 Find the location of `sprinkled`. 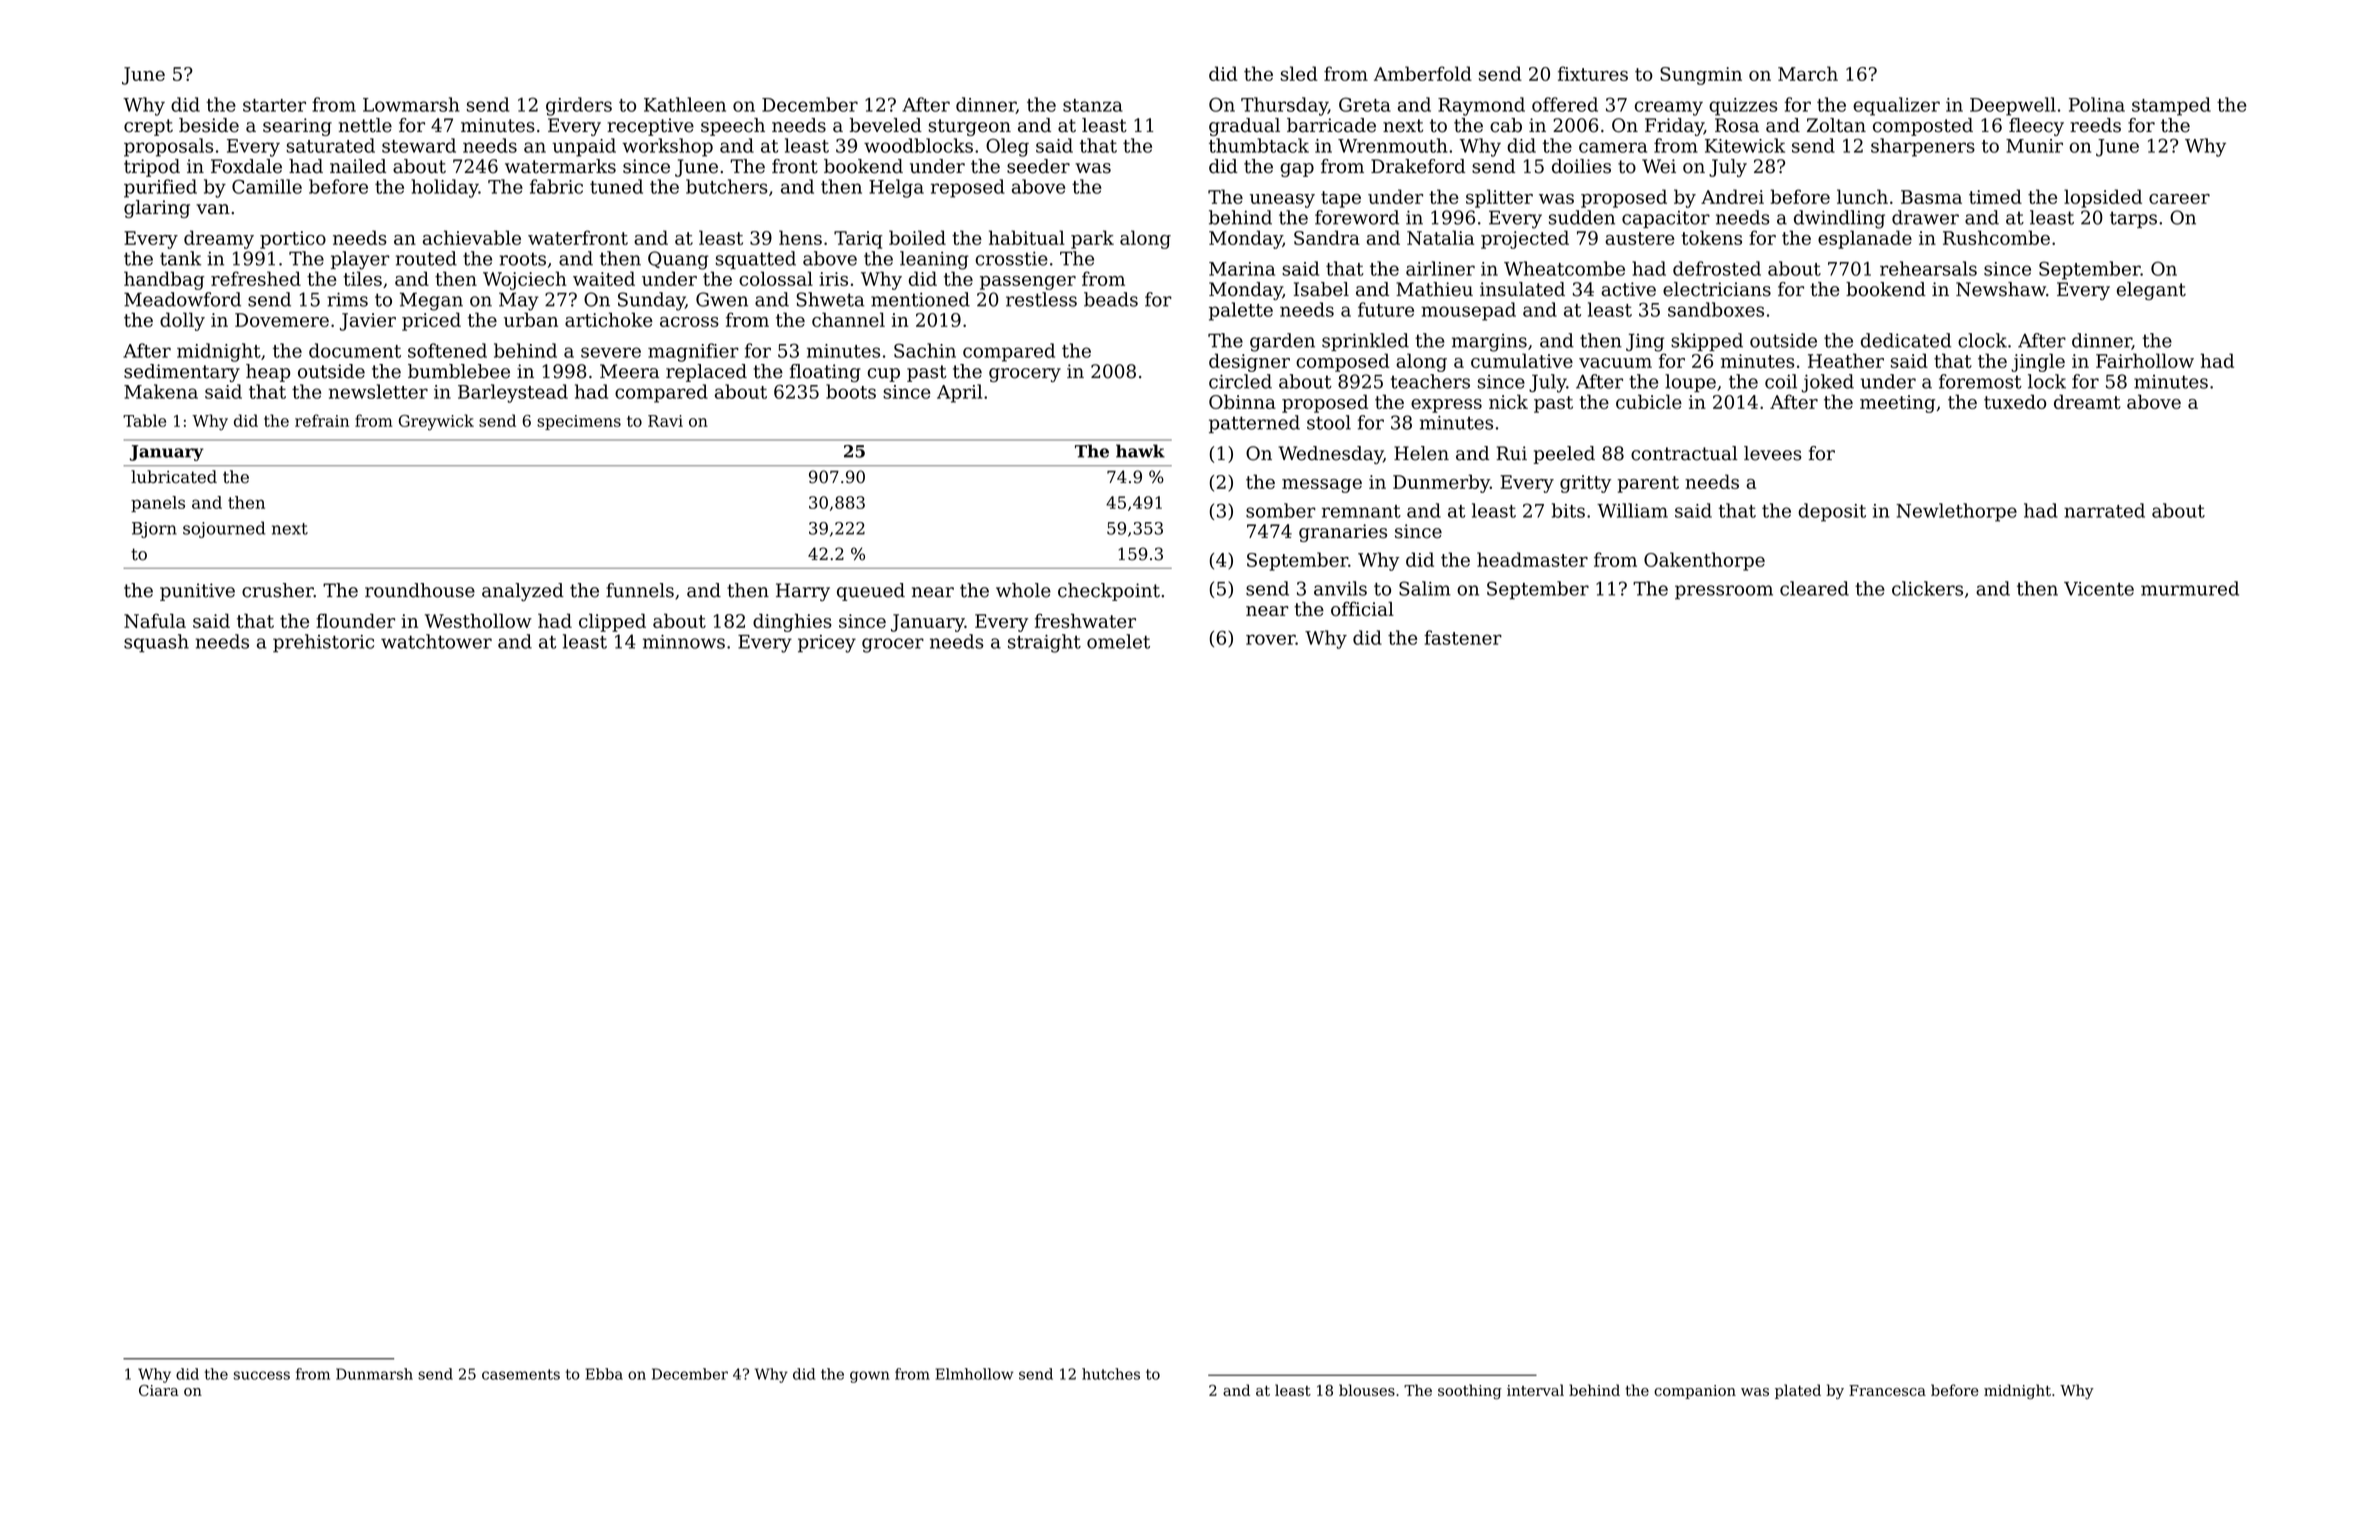

sprinkled is located at coordinates (1365, 342).
